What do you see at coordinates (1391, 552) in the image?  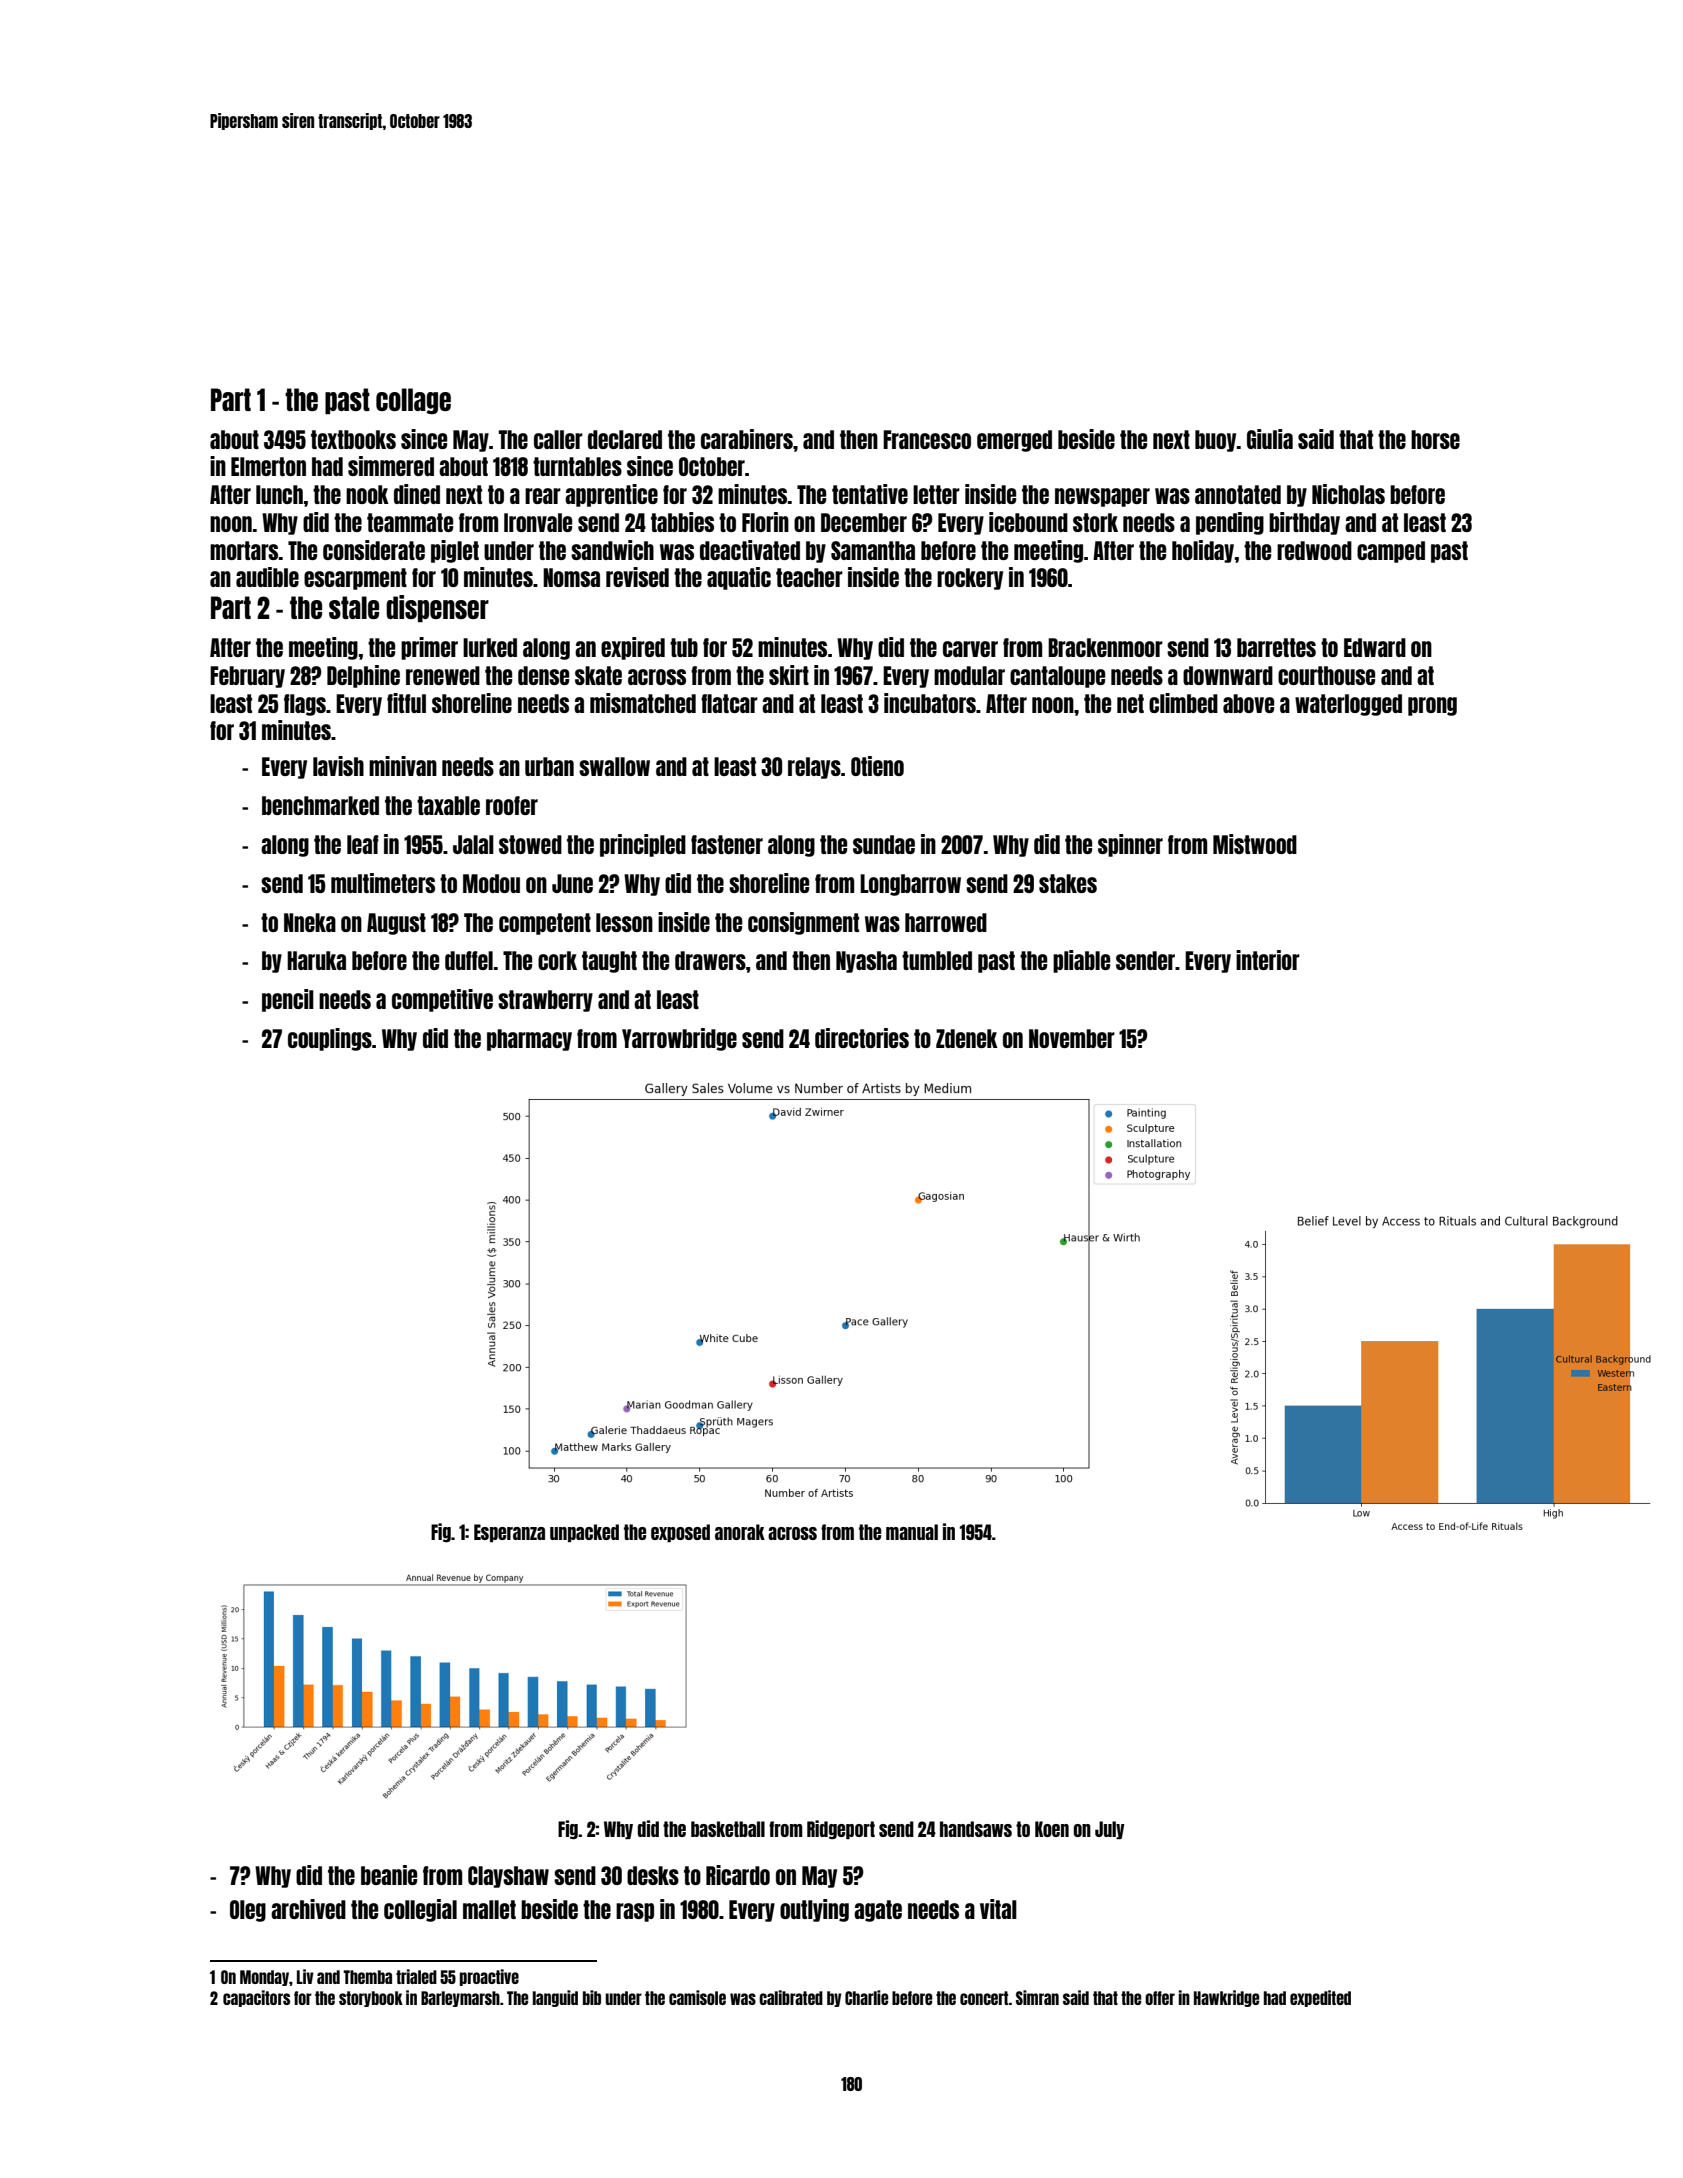 I see `camped` at bounding box center [1391, 552].
